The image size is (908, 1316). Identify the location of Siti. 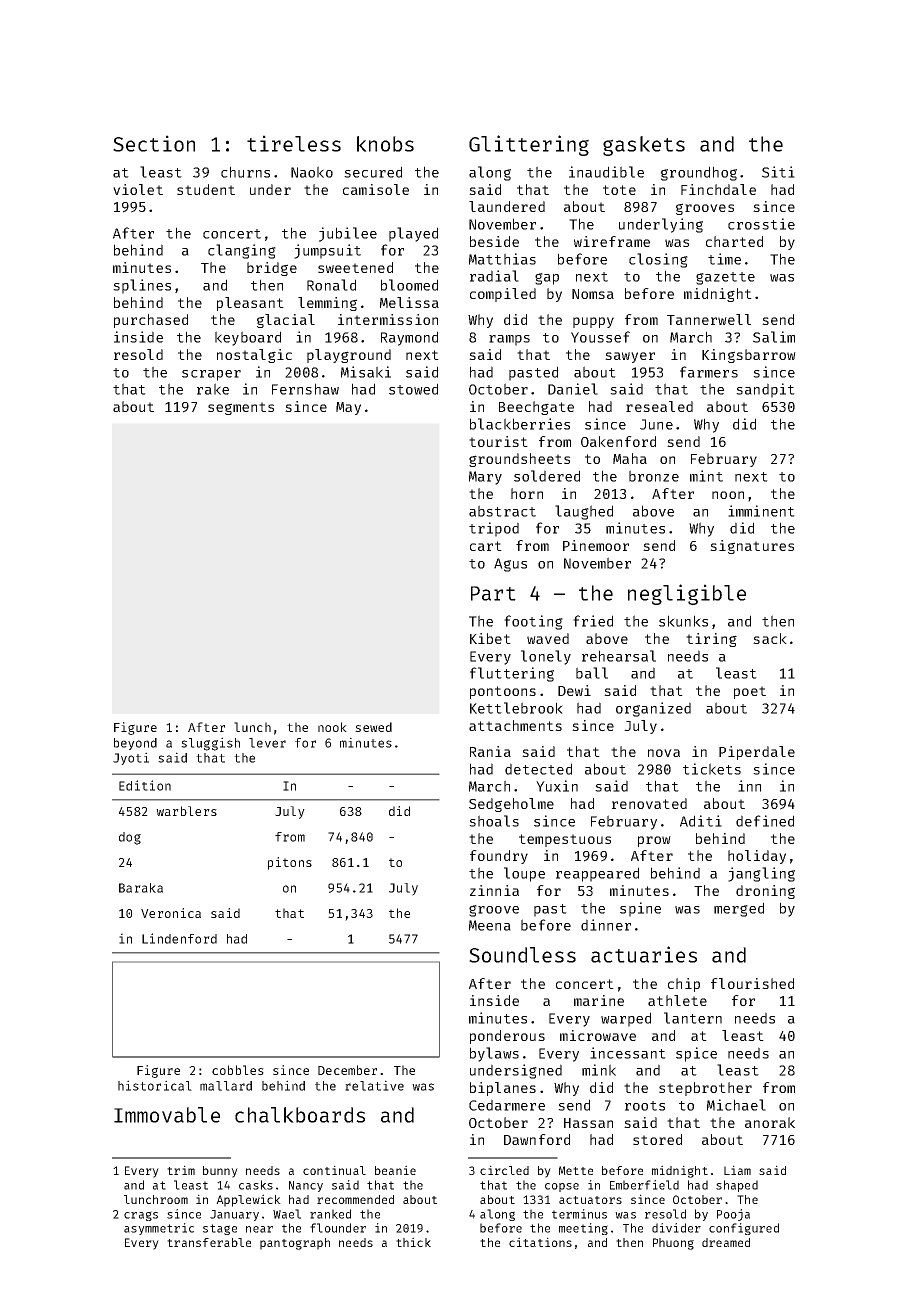
(778, 172).
